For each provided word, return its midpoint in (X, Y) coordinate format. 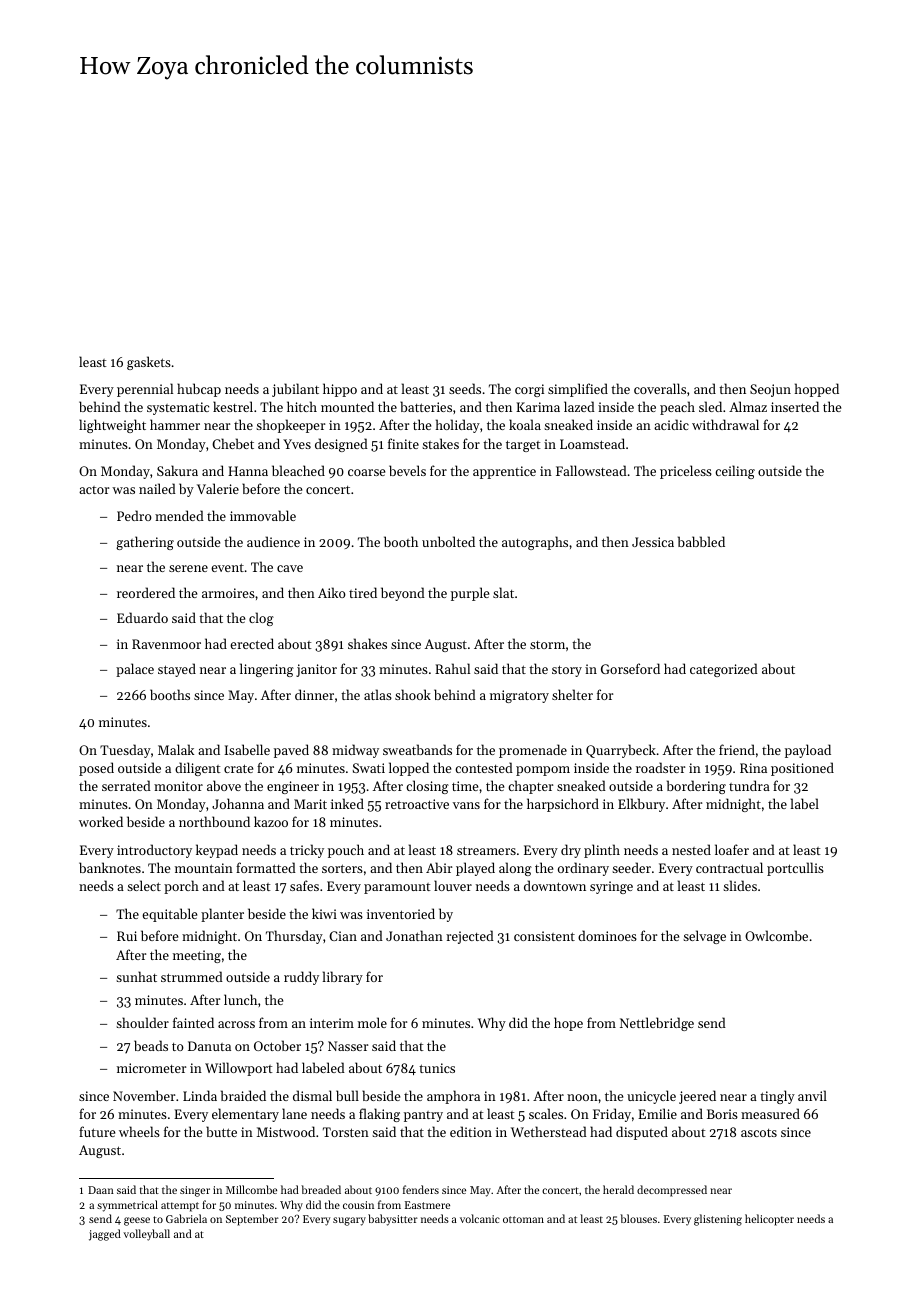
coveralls (660, 388)
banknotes (110, 867)
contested (484, 767)
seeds (465, 388)
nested (691, 849)
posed (96, 769)
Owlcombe (776, 935)
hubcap (199, 390)
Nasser (348, 1046)
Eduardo (142, 617)
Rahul (452, 668)
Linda (200, 1095)
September (252, 1220)
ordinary (583, 869)
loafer (732, 849)
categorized (724, 670)
